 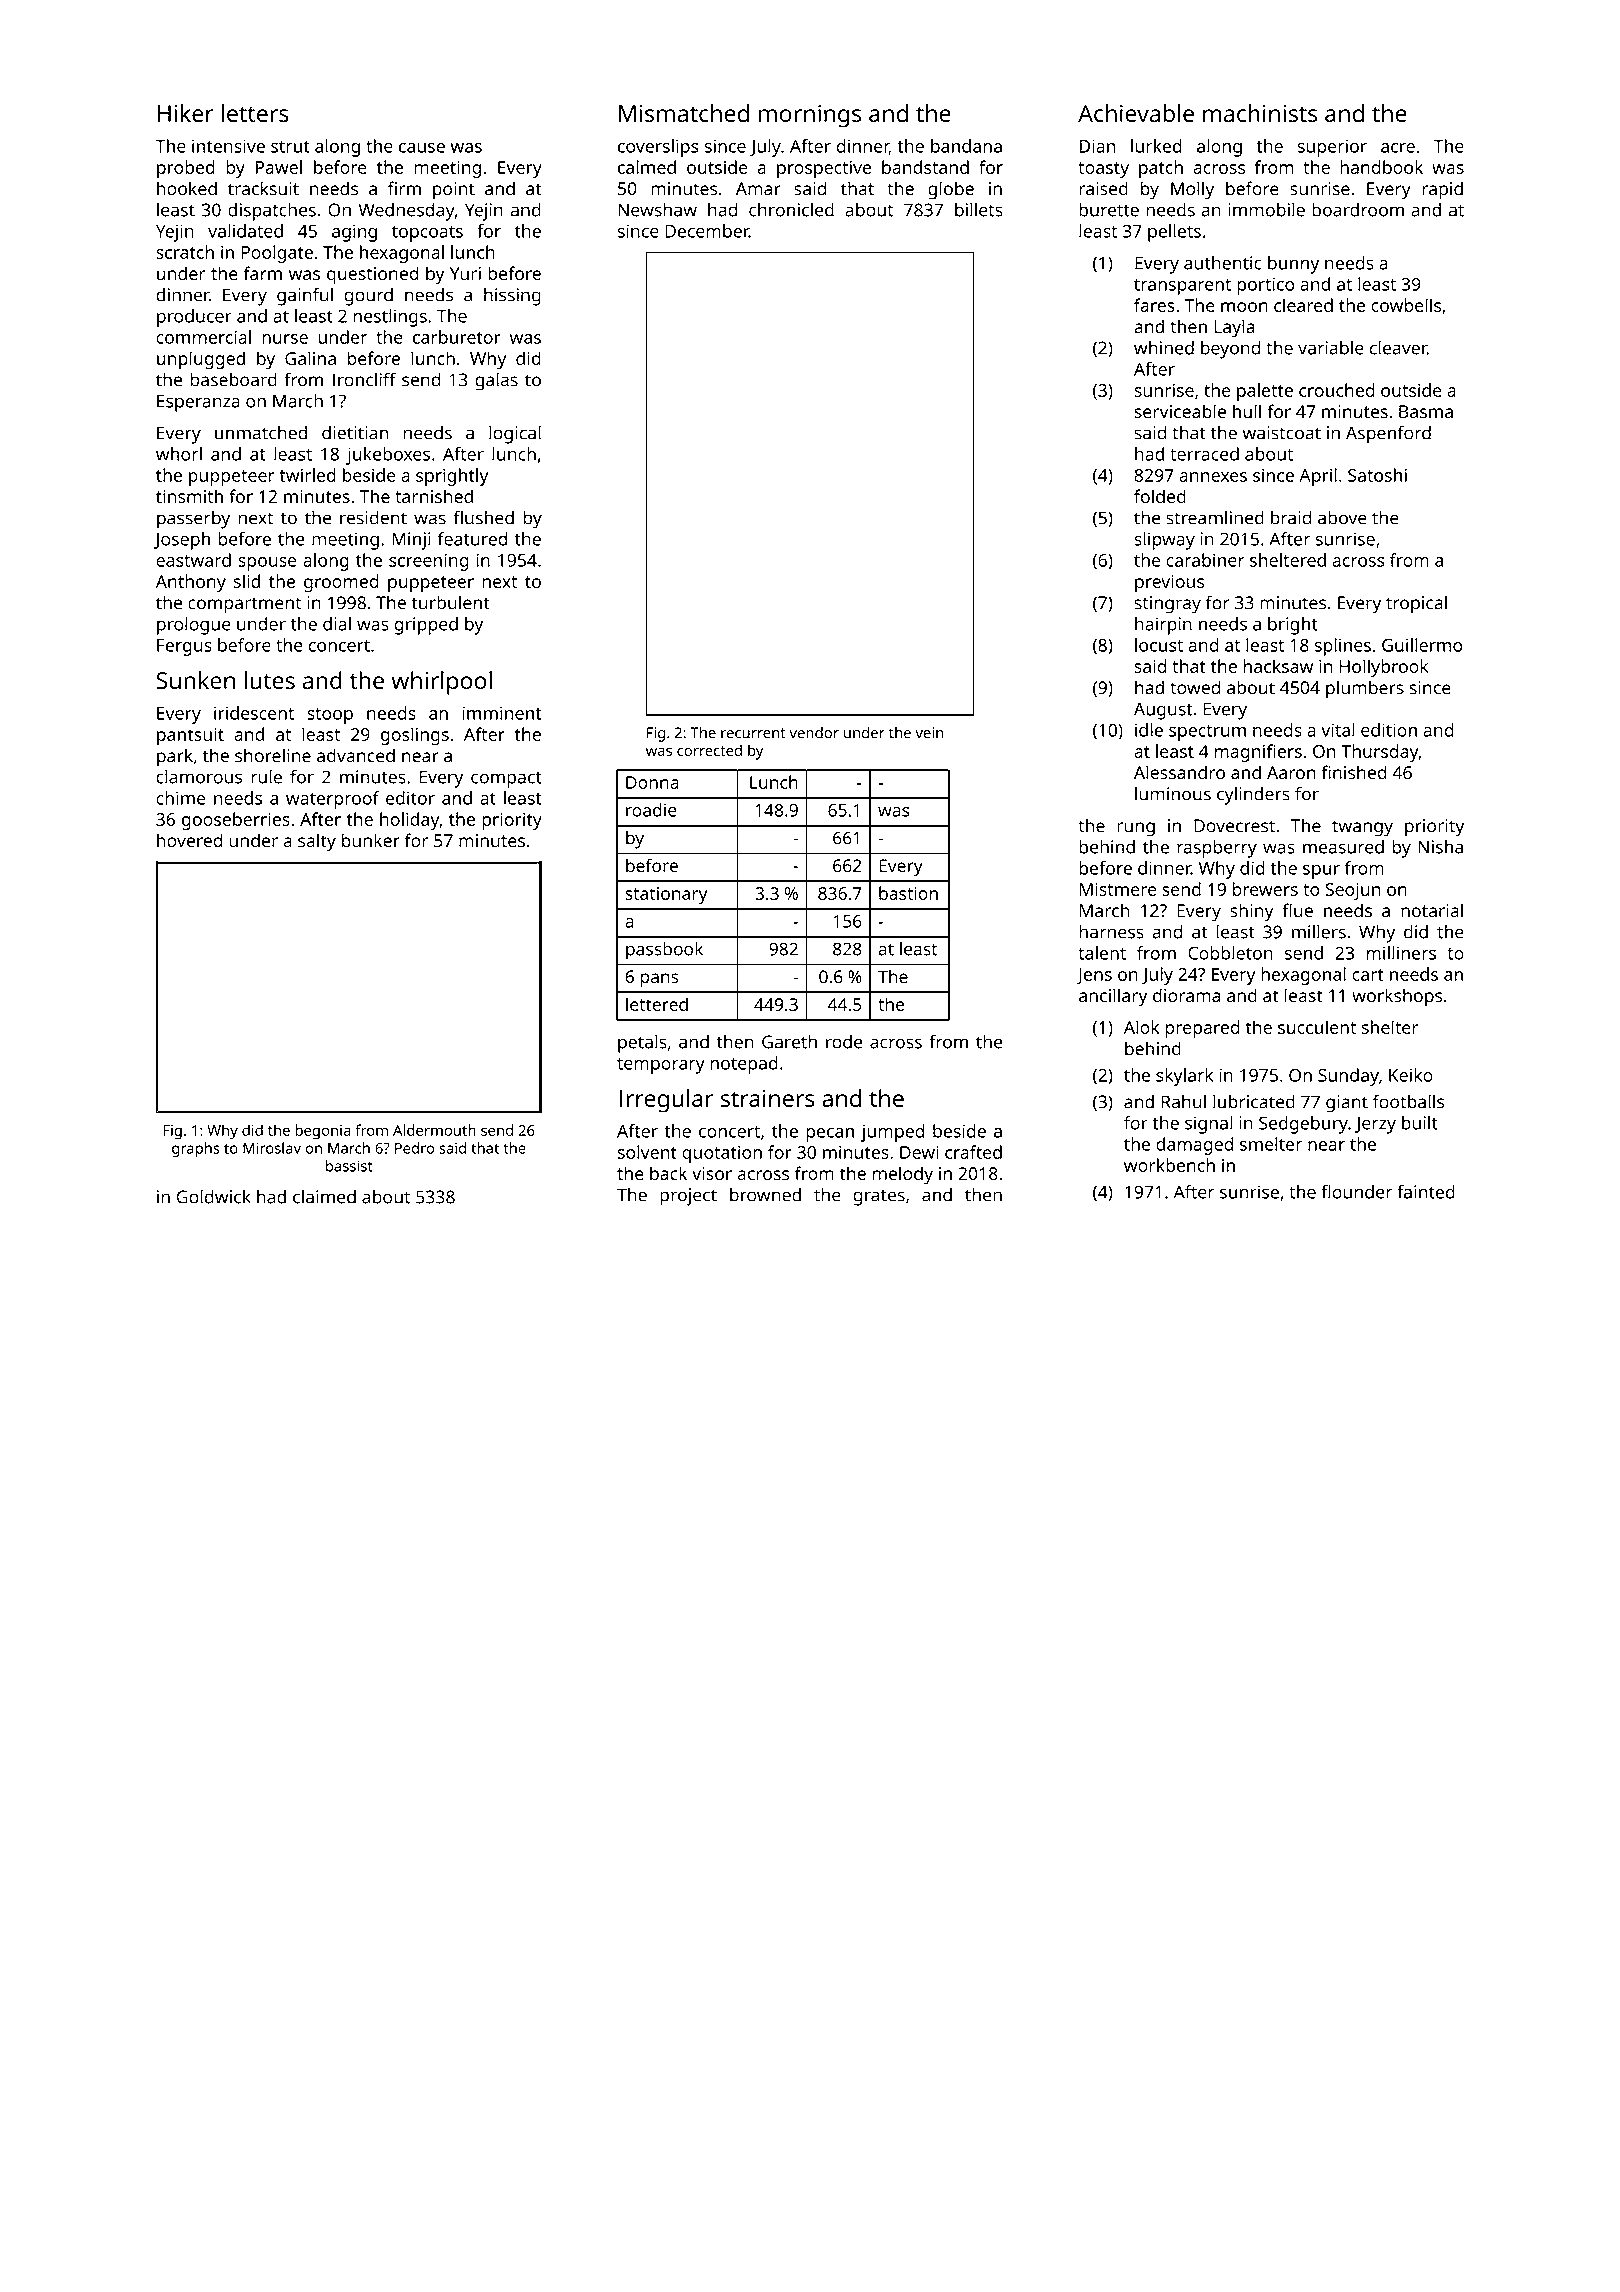 What do you see at coordinates (1136, 113) in the screenshot?
I see `Achievable` at bounding box center [1136, 113].
